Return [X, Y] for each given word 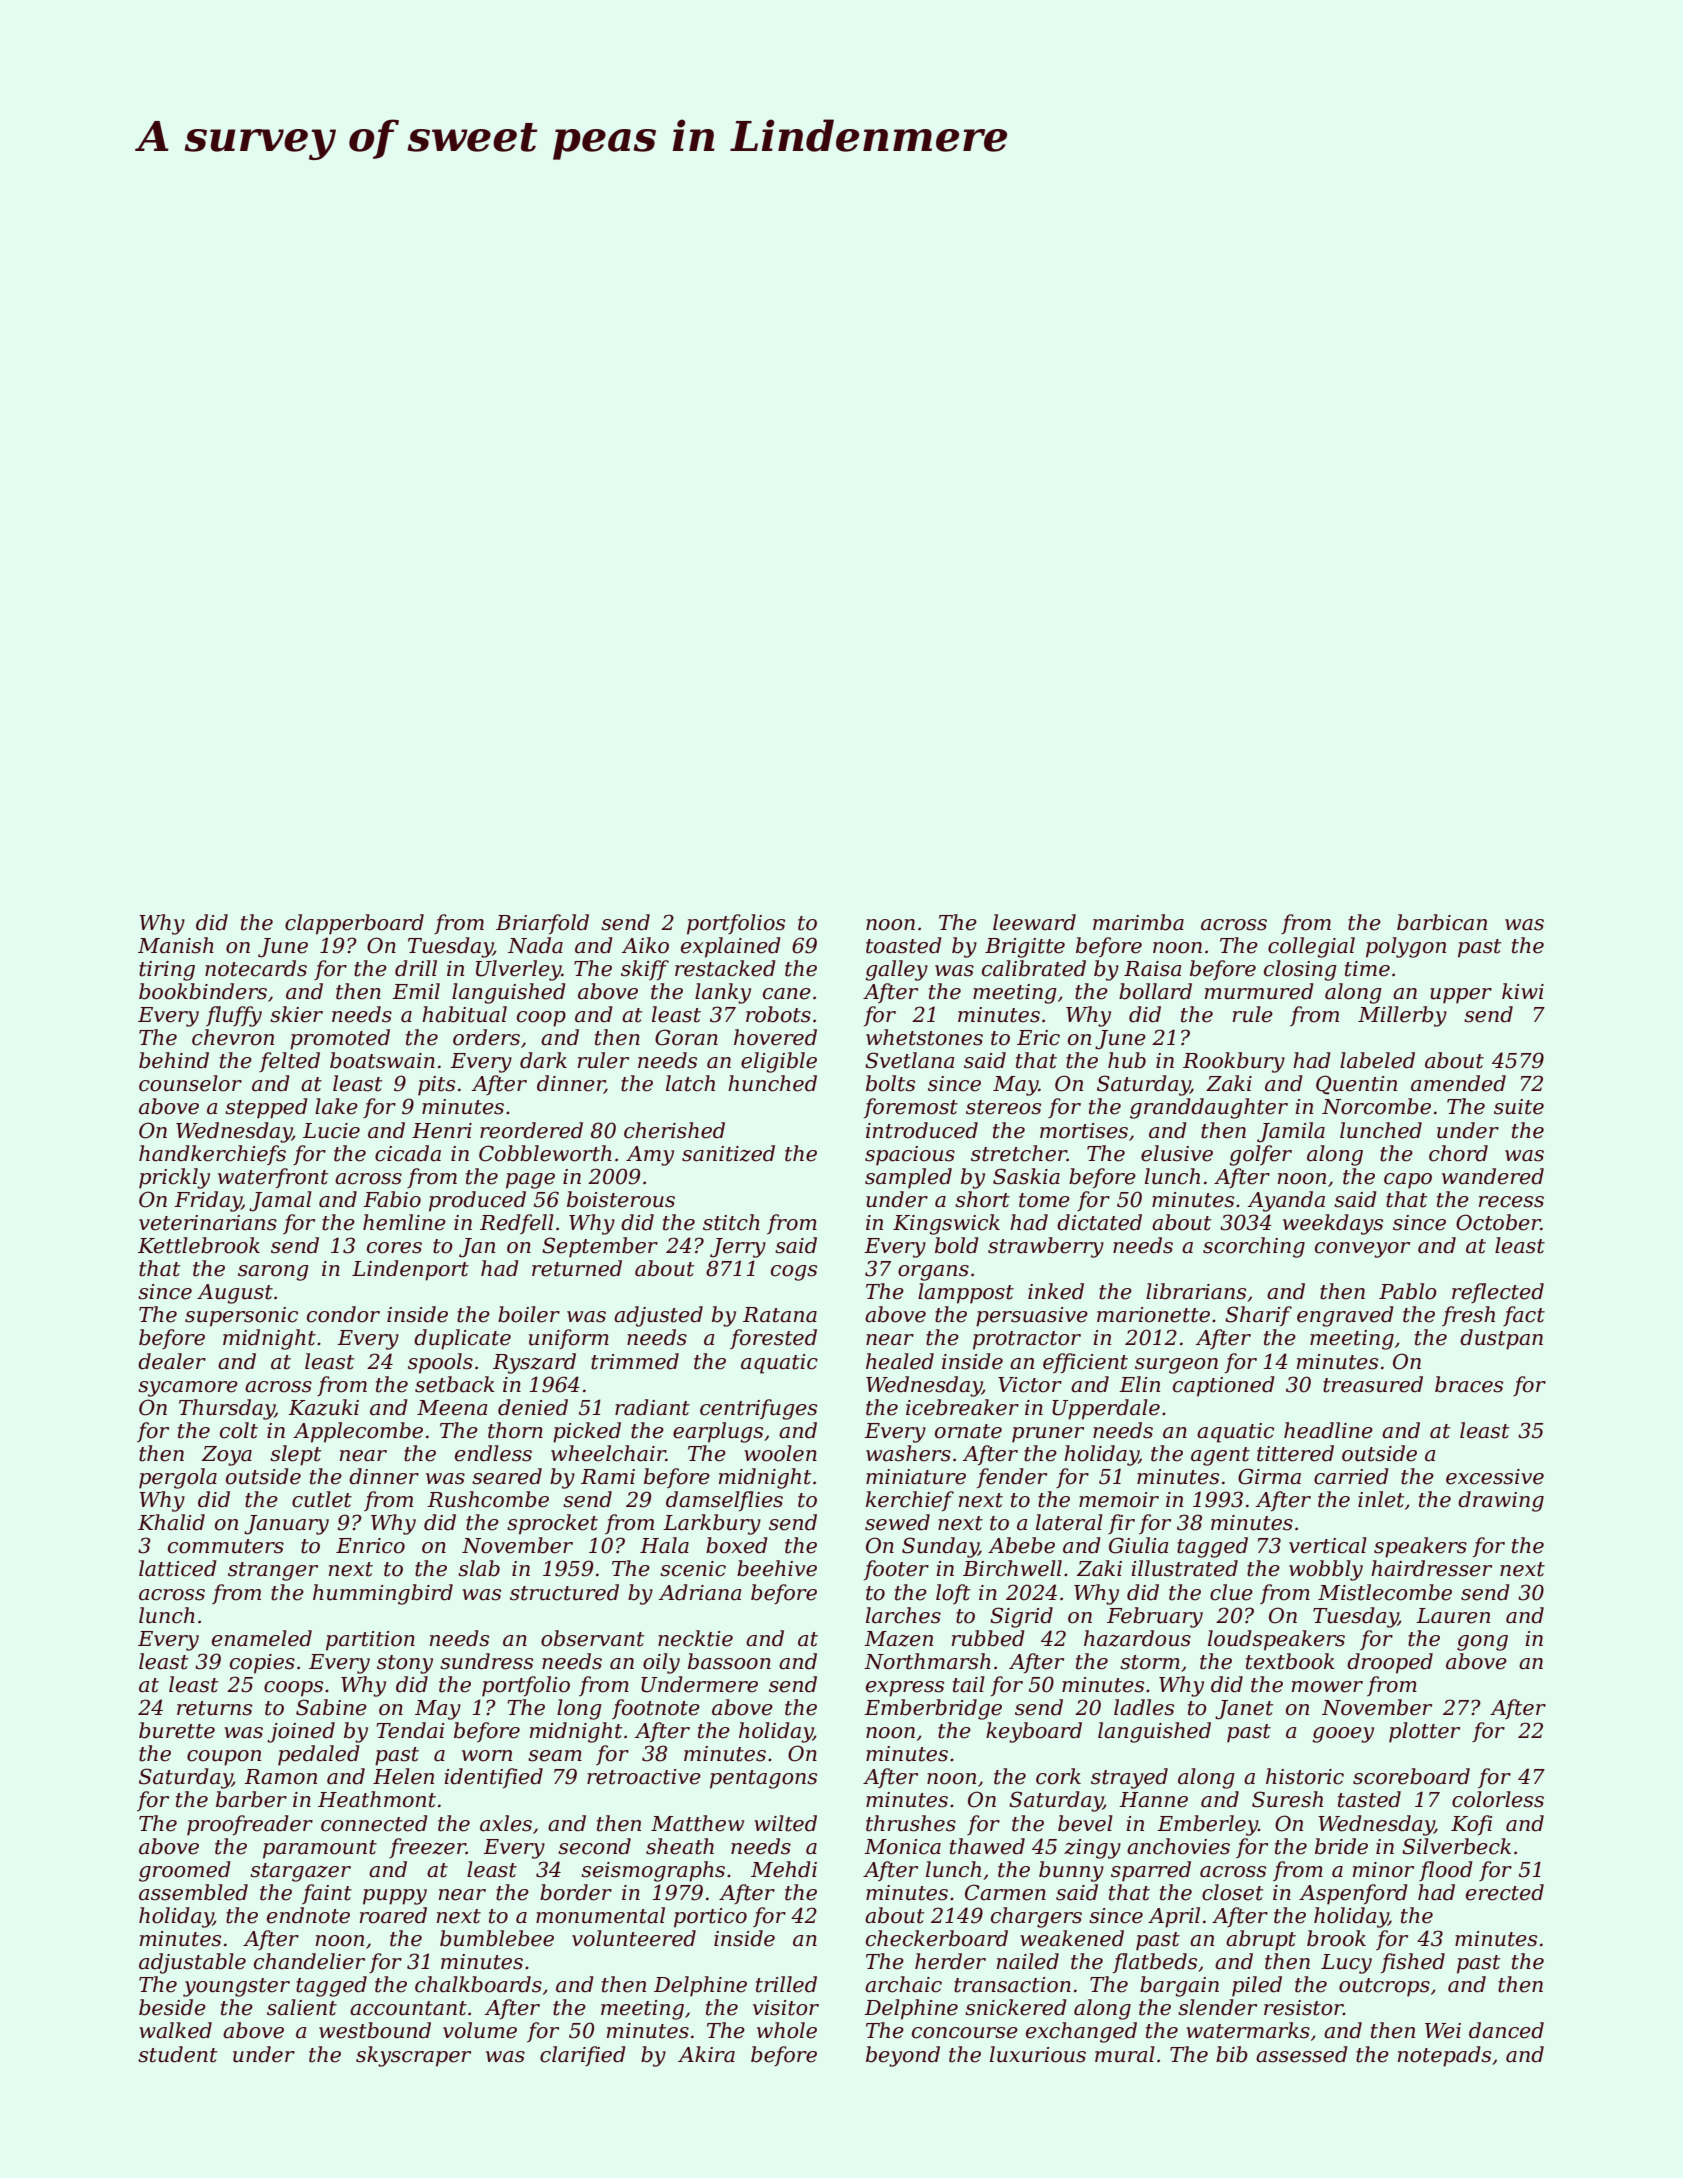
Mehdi [784, 1869]
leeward [1034, 922]
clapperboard [354, 924]
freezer [427, 1848]
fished [1413, 1963]
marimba [1138, 922]
